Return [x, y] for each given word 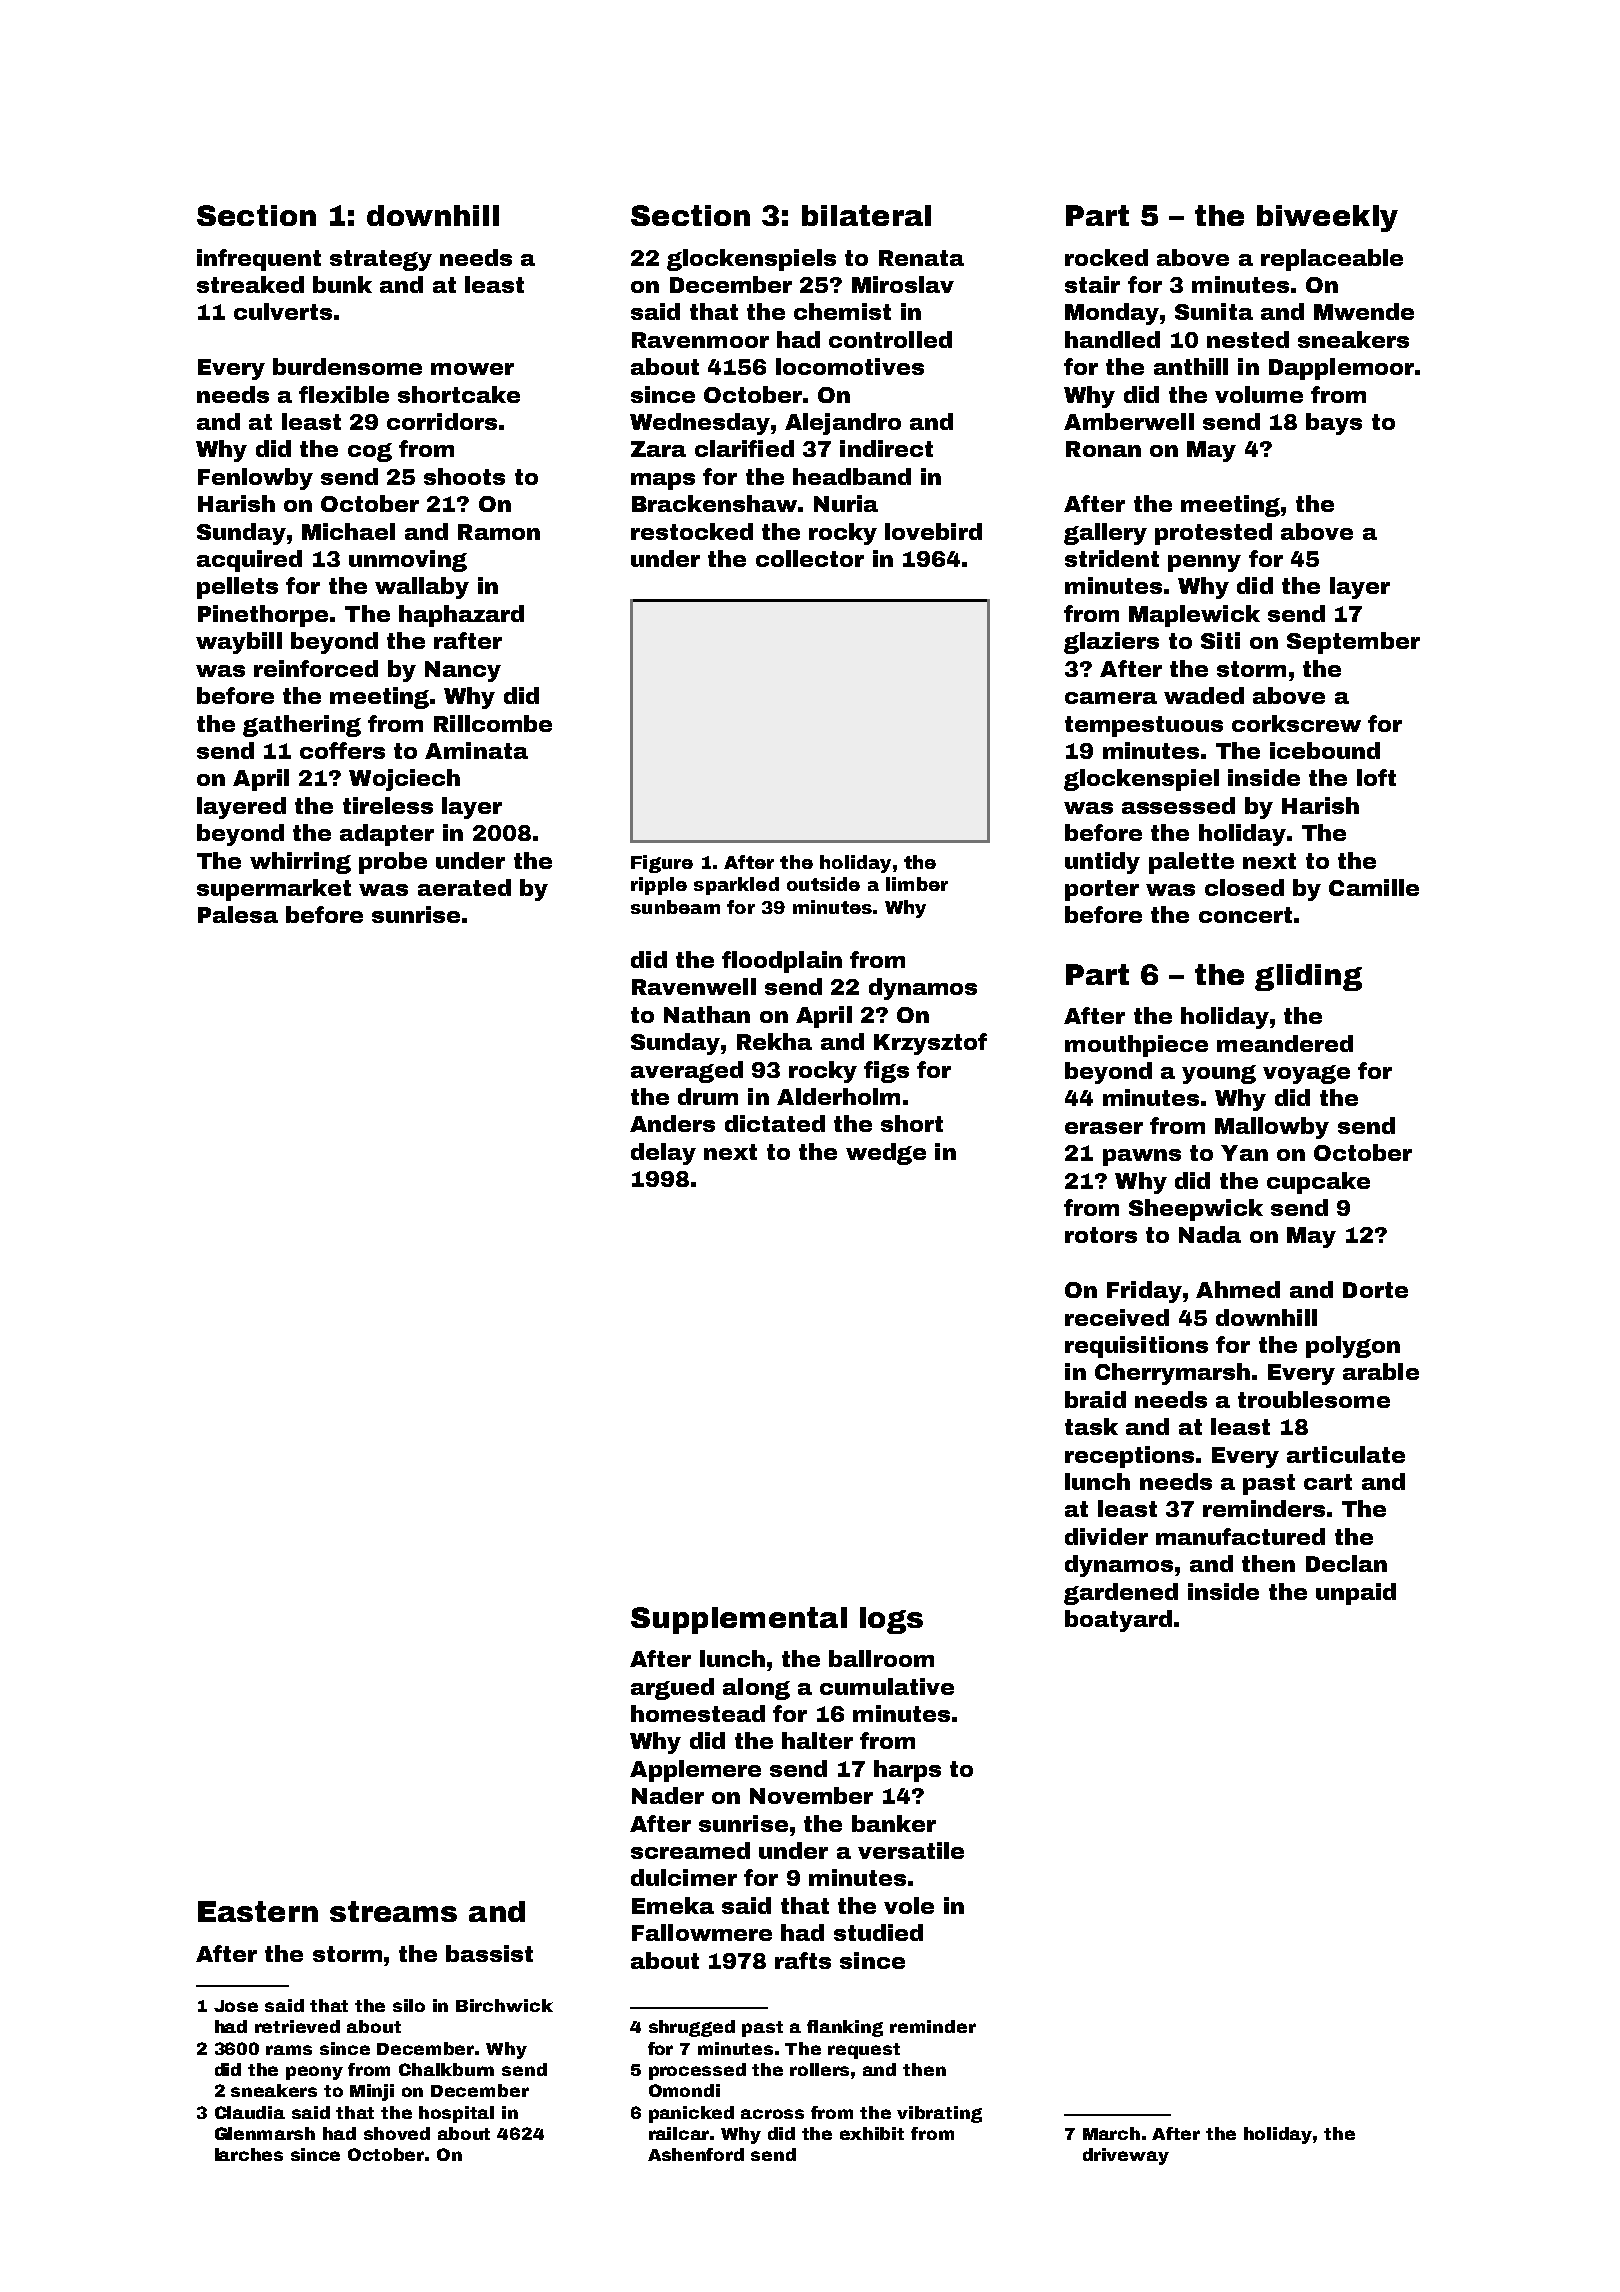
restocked [692, 531]
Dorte [1375, 1290]
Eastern [258, 1911]
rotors [1101, 1235]
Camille [1374, 887]
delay [663, 1154]
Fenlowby [255, 479]
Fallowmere [702, 1932]
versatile [911, 1850]
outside [823, 884]
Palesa [238, 914]
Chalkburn [446, 2069]
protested [1213, 534]
